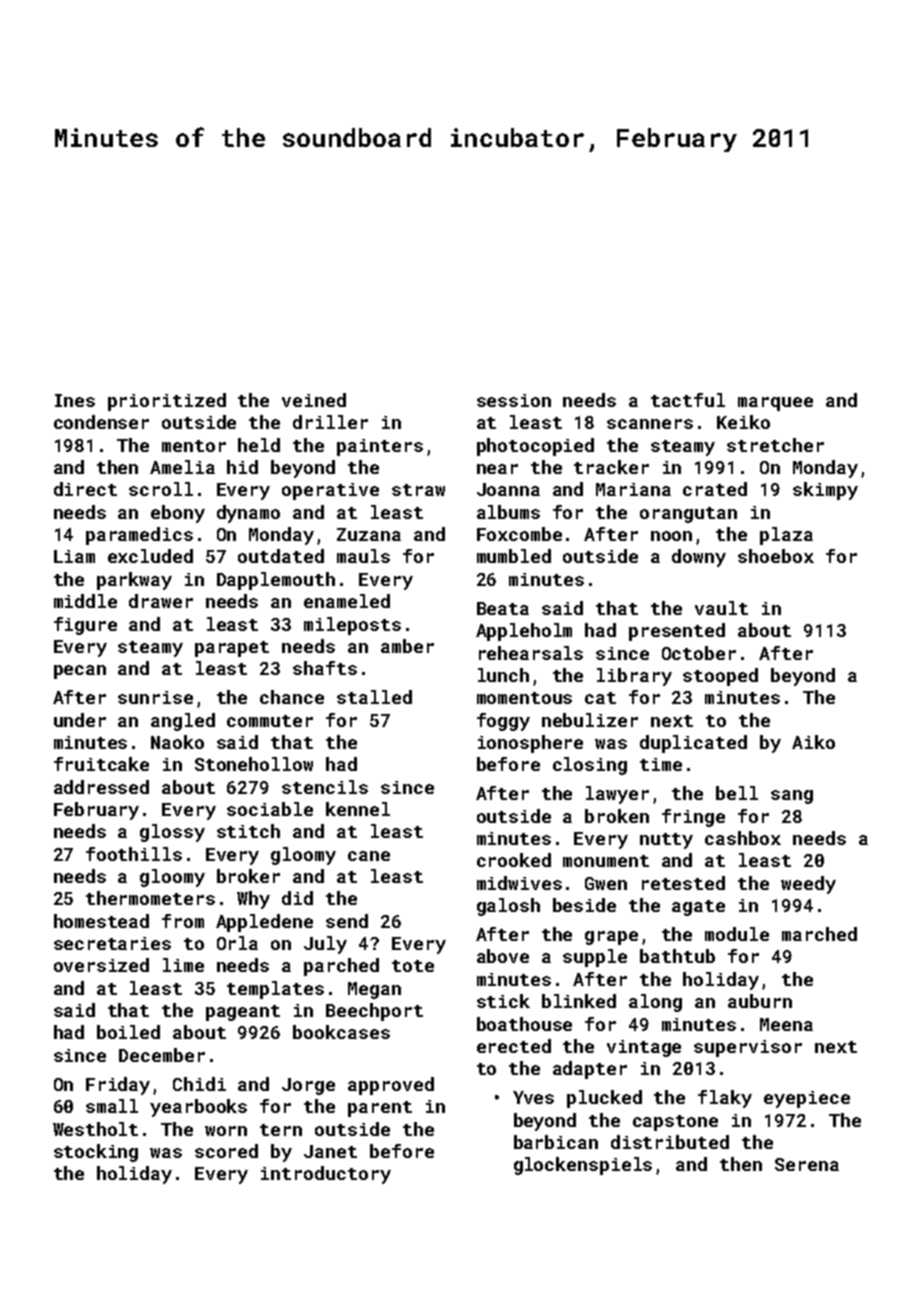 This screenshot has height=1311, width=924. I want to click on addressed, so click(101, 787).
